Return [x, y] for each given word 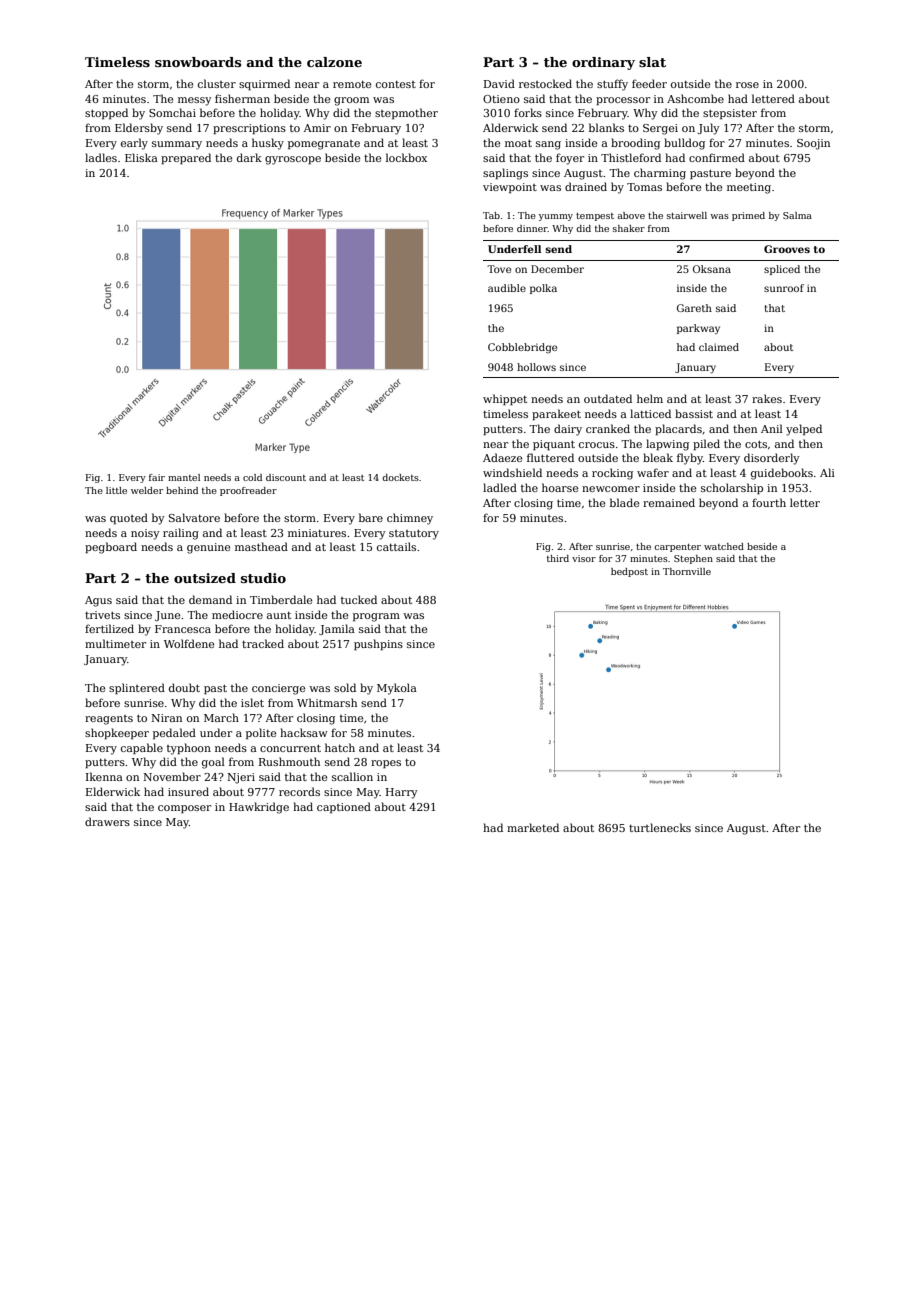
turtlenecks [660, 827]
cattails [396, 546]
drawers [107, 821]
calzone [334, 62]
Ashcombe [695, 98]
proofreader [248, 491]
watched [724, 546]
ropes [386, 764]
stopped [106, 113]
